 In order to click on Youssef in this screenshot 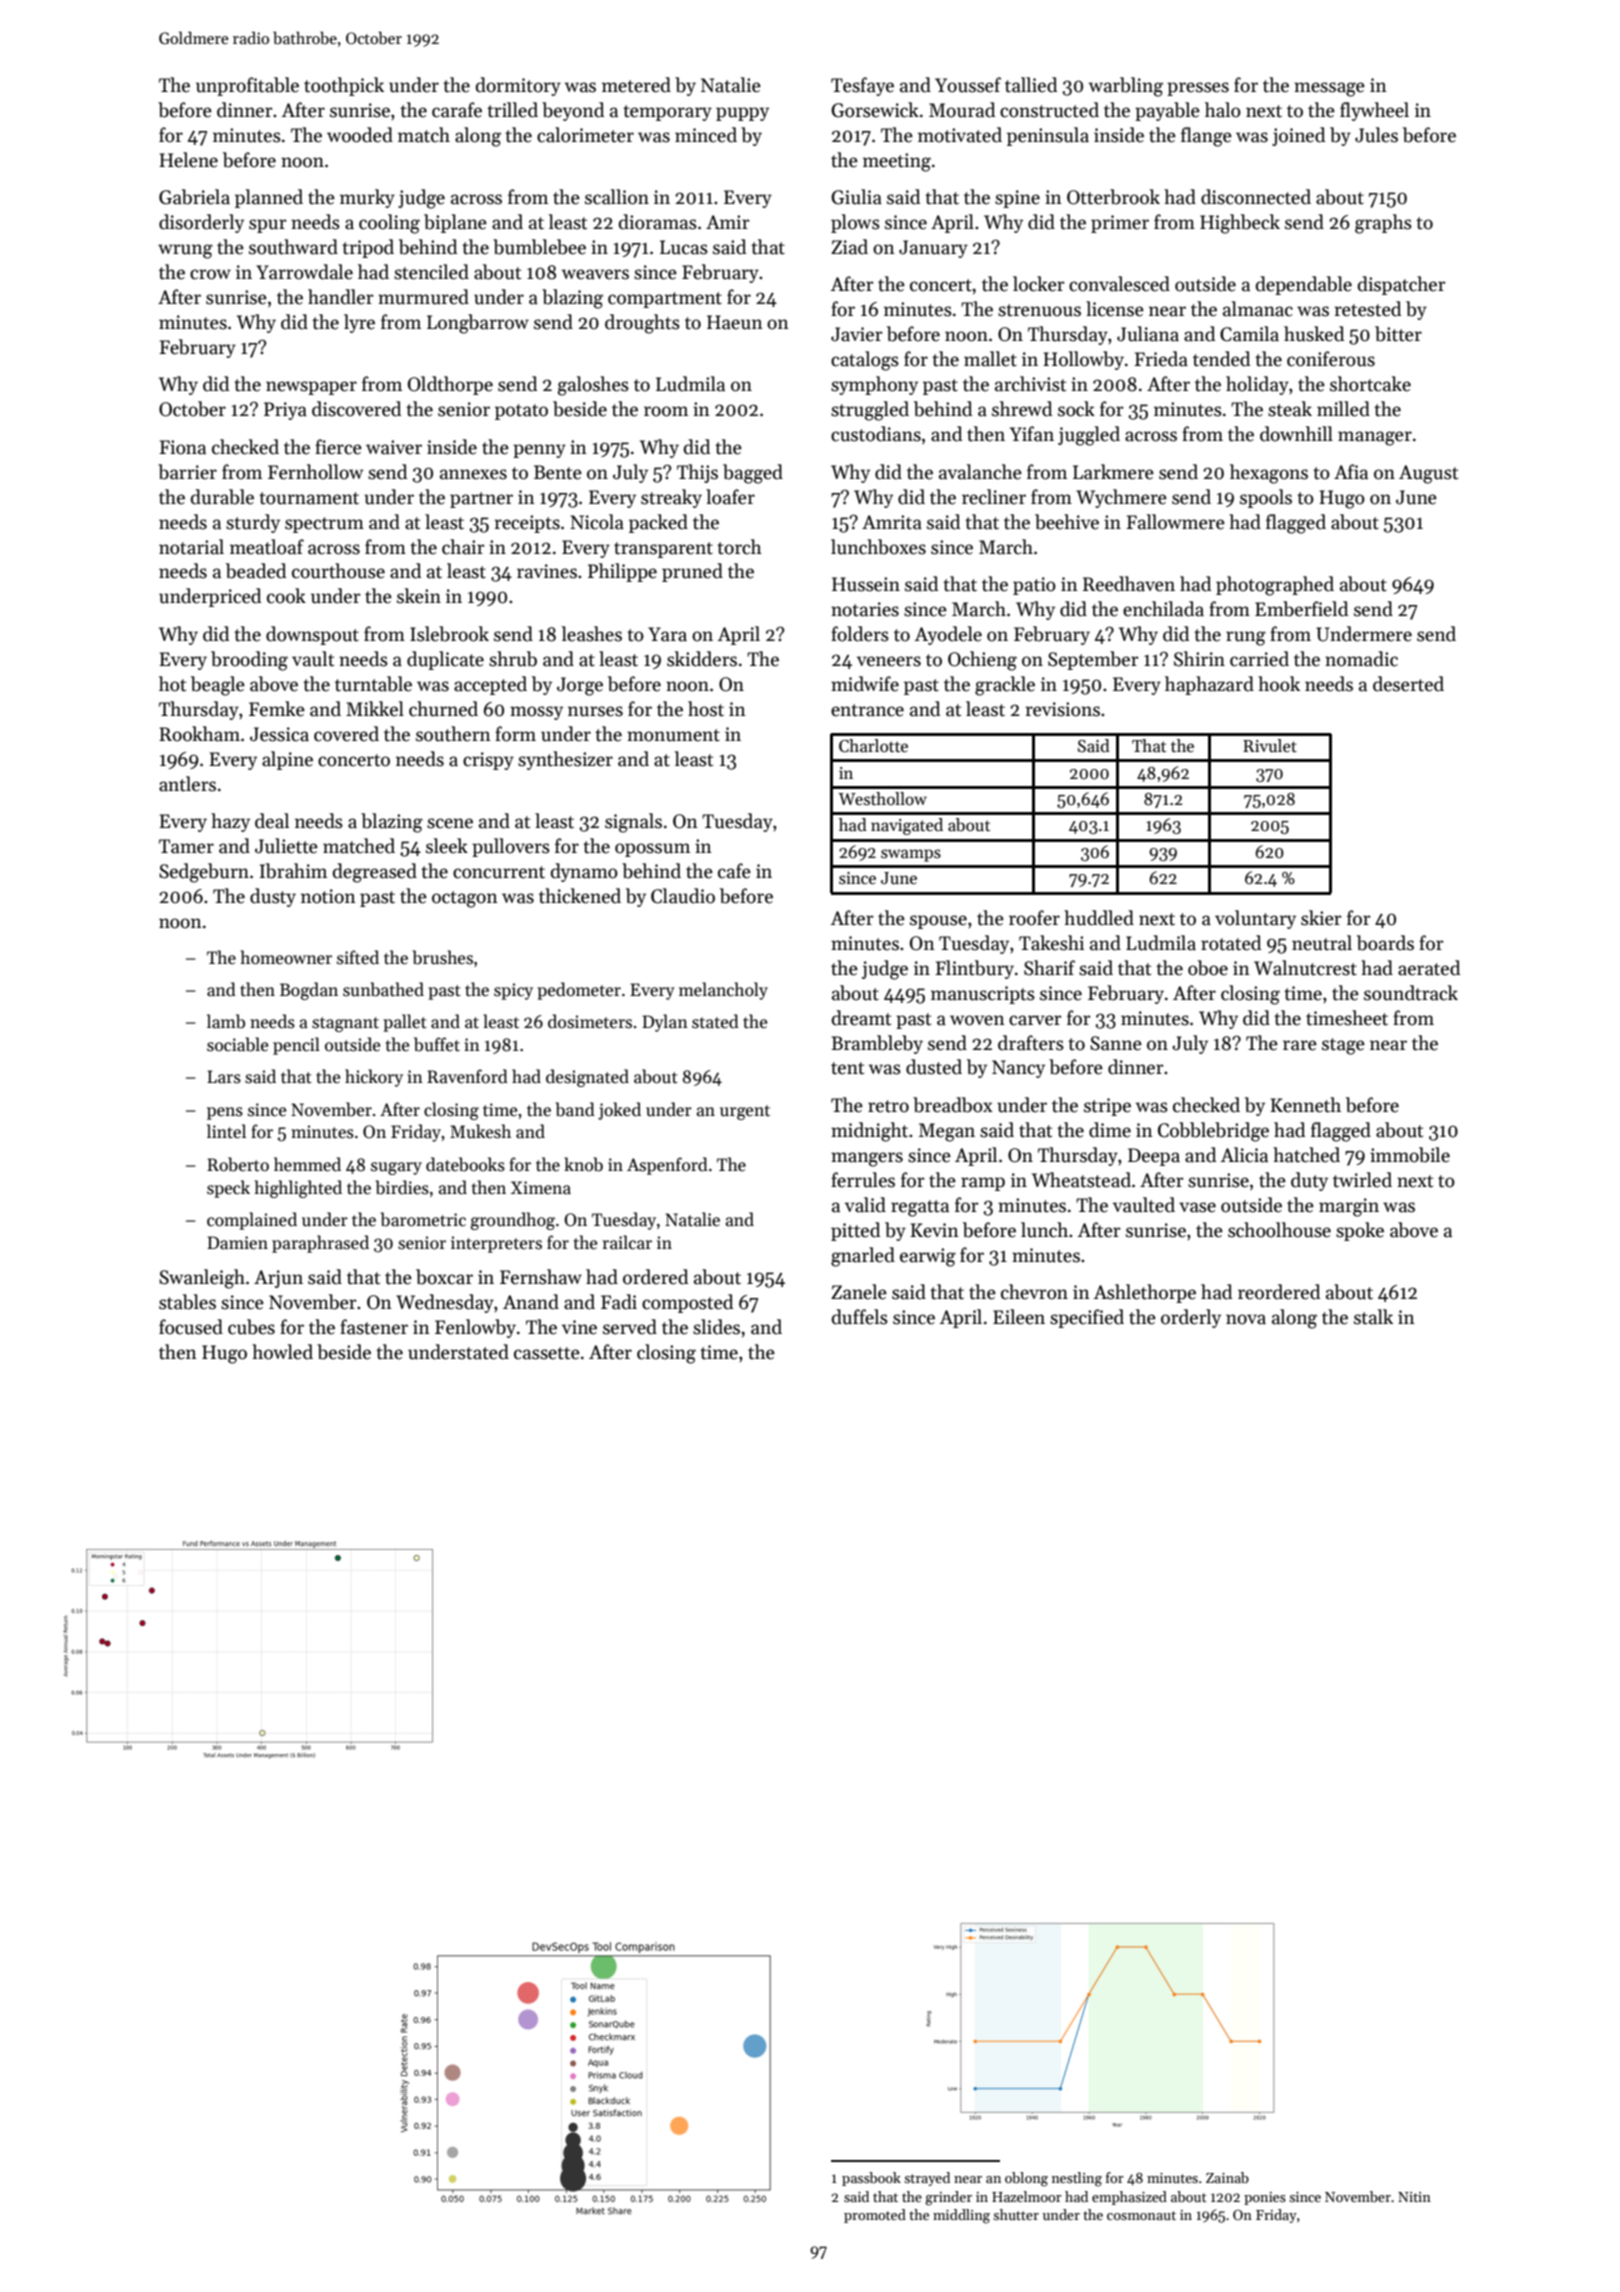, I will do `click(968, 85)`.
